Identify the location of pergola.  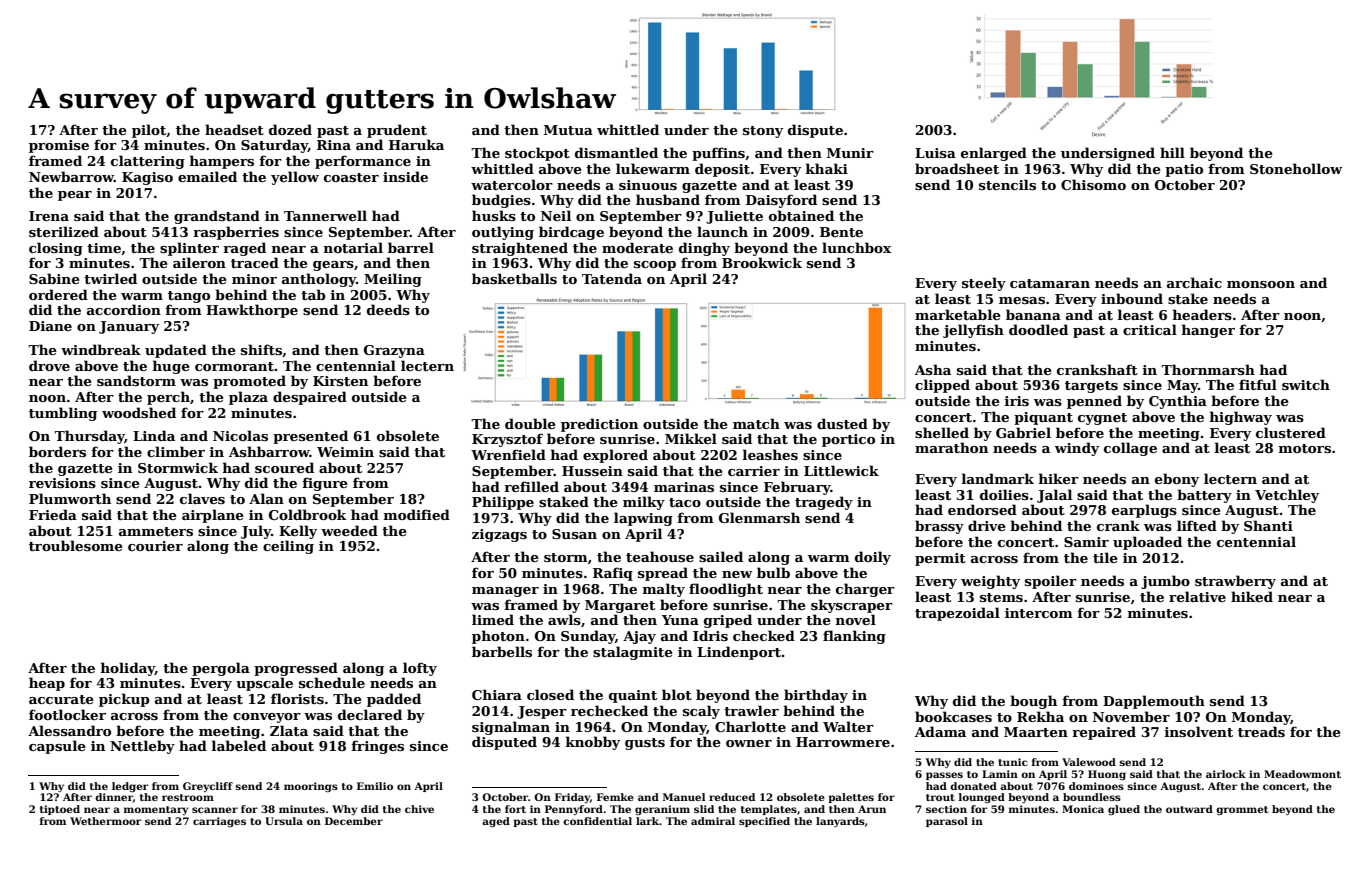
(221, 669).
